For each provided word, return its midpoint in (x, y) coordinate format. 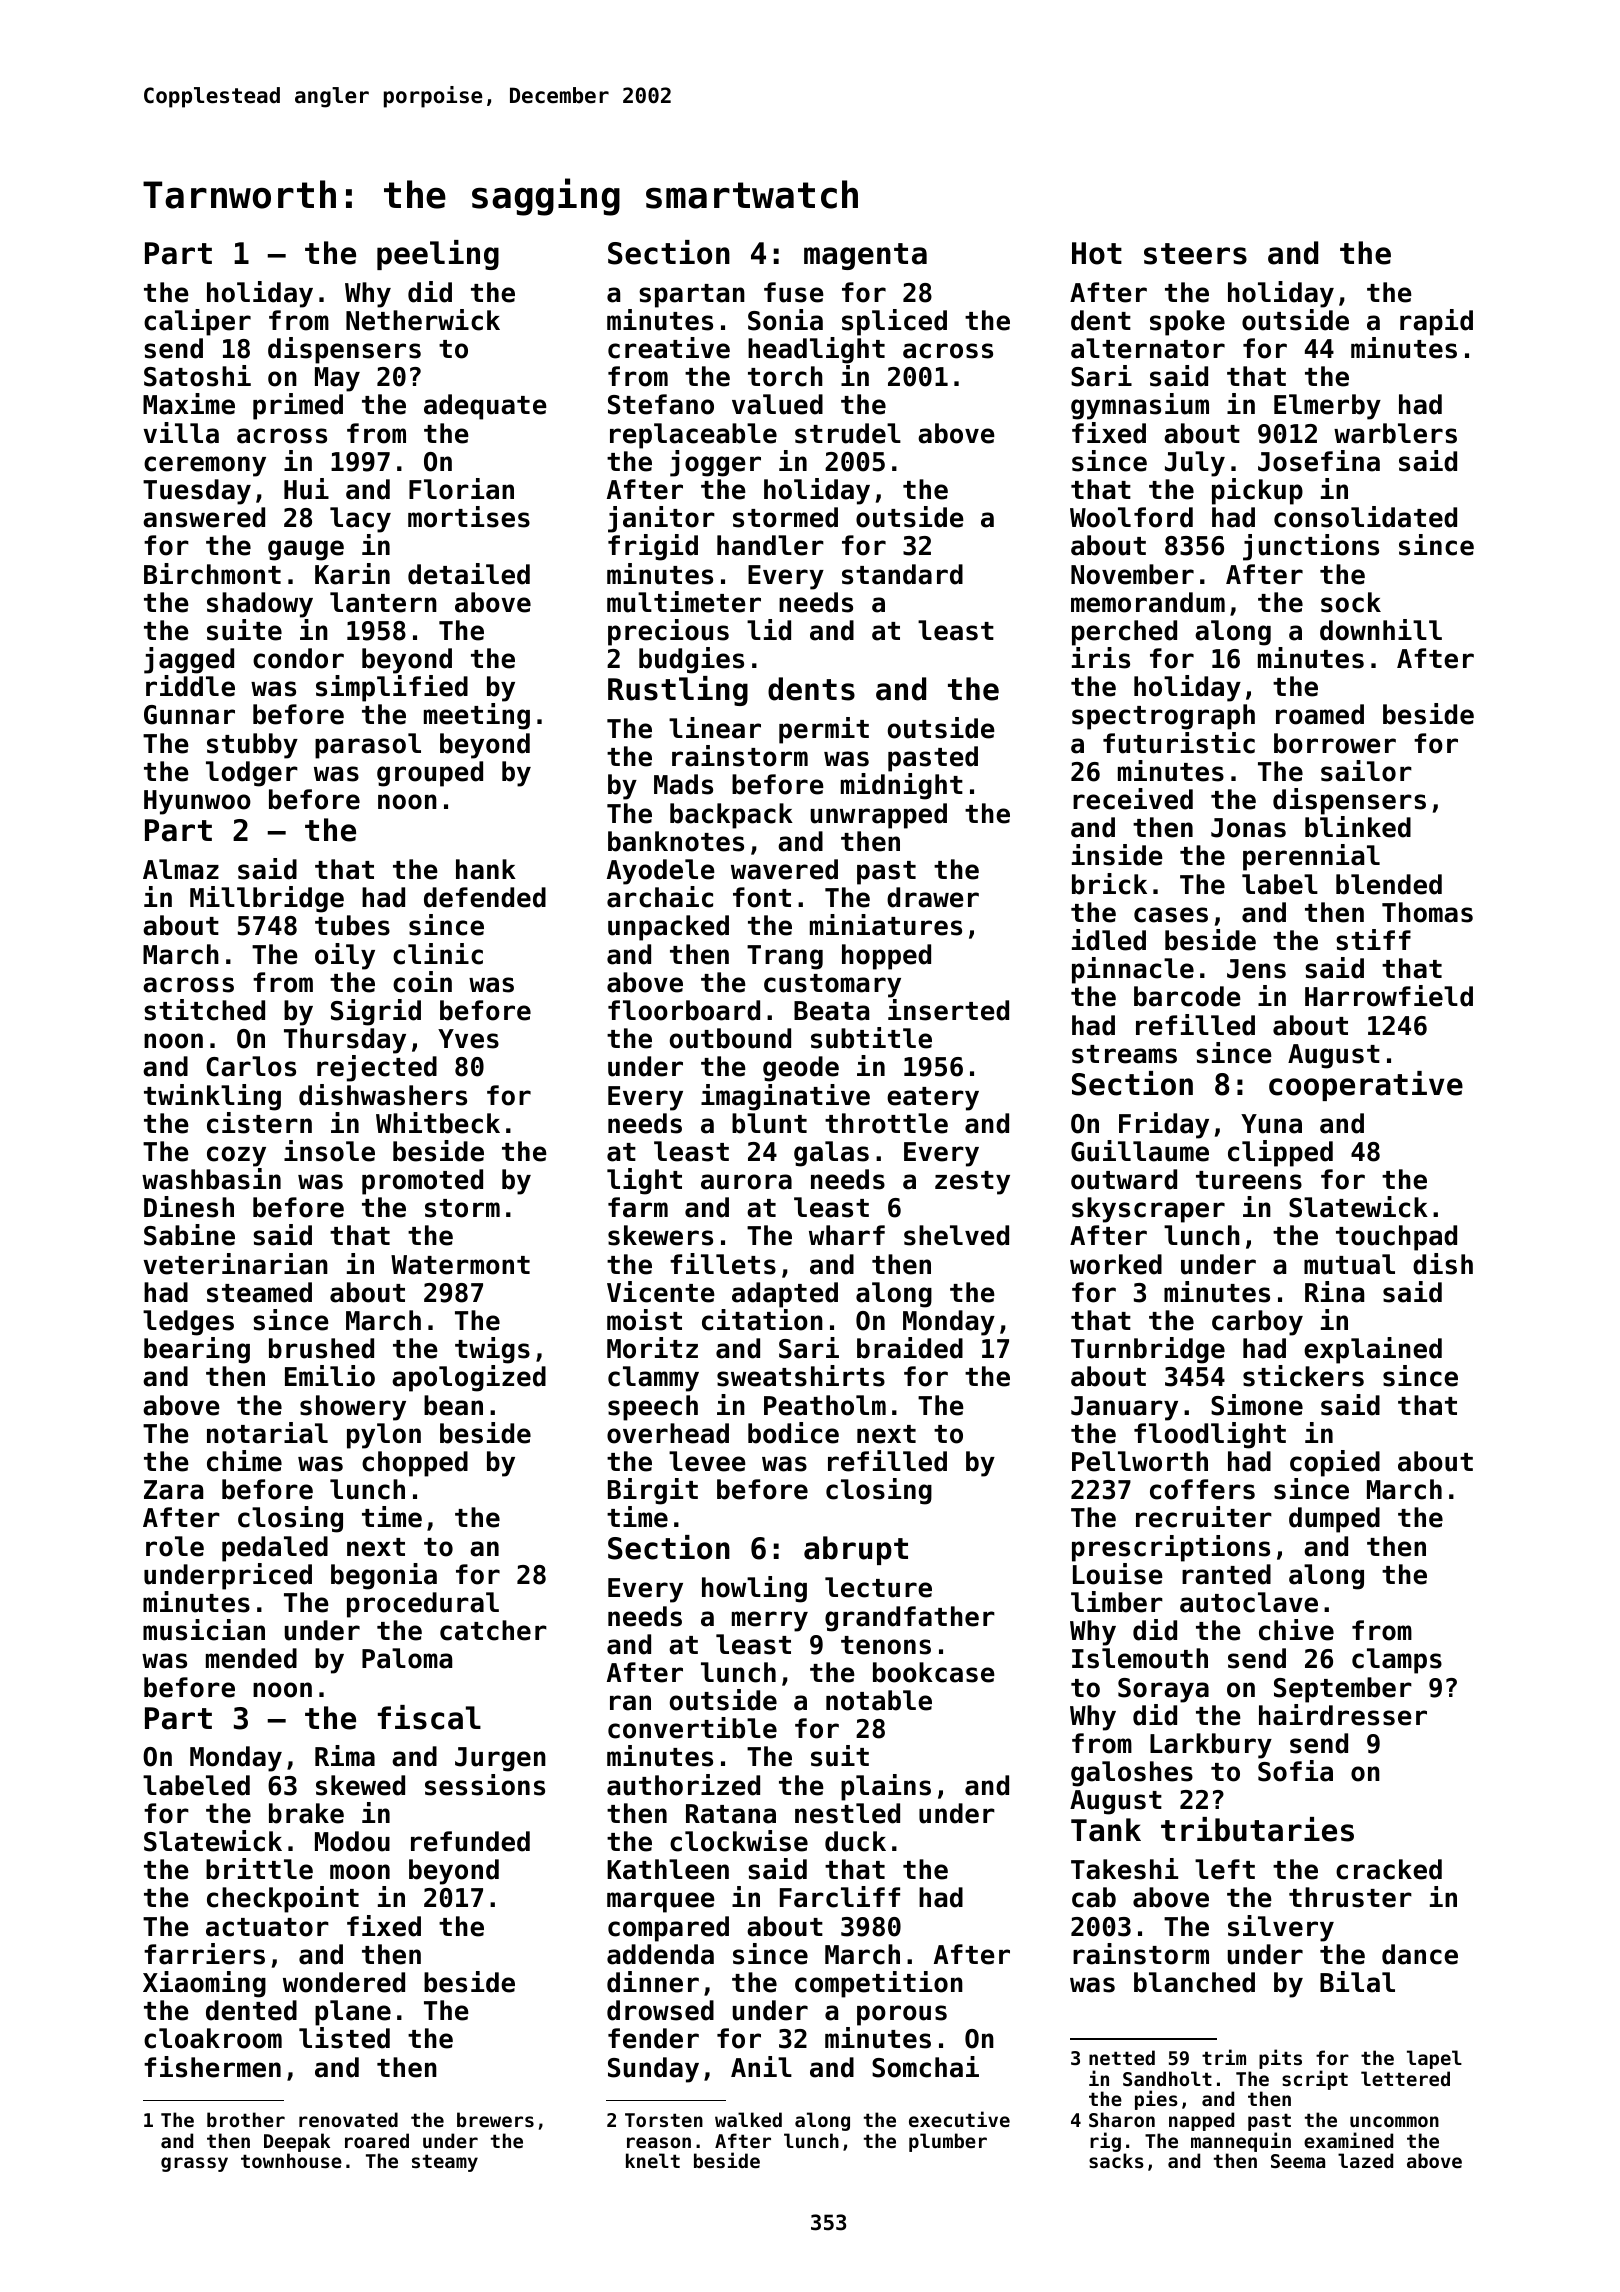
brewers (495, 2120)
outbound (730, 1038)
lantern (383, 602)
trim (1224, 2057)
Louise (1118, 1574)
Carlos (251, 1066)
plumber (948, 2142)
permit (824, 730)
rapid (1436, 322)
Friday (1164, 1125)
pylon (384, 1436)
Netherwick (423, 320)
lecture (878, 1587)
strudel (848, 433)
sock (1351, 602)
